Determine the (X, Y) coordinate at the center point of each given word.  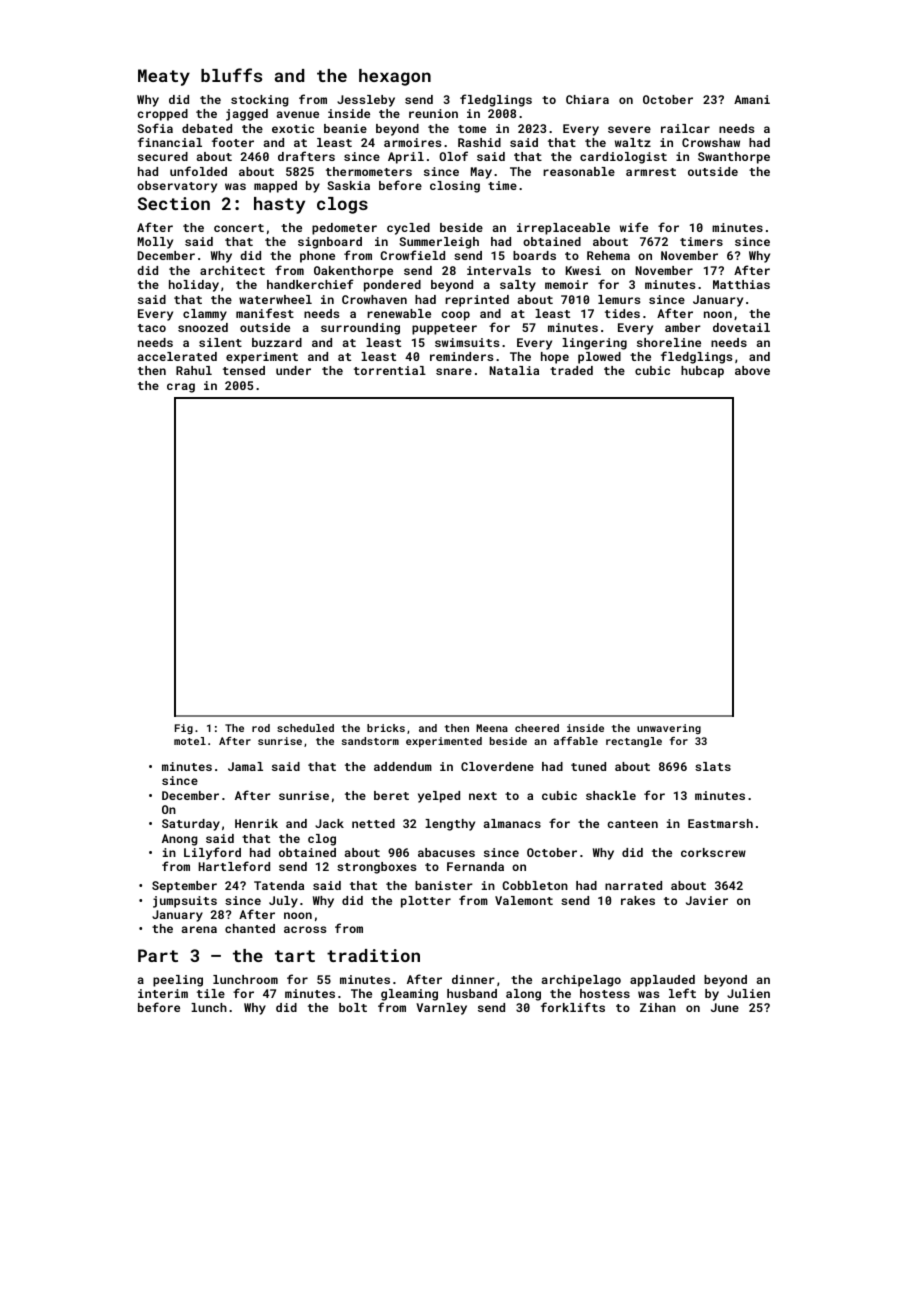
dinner (473, 979)
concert (239, 228)
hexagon (395, 77)
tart (295, 956)
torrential (390, 370)
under (293, 370)
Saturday (191, 825)
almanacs (512, 823)
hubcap (702, 372)
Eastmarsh (720, 823)
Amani (752, 99)
